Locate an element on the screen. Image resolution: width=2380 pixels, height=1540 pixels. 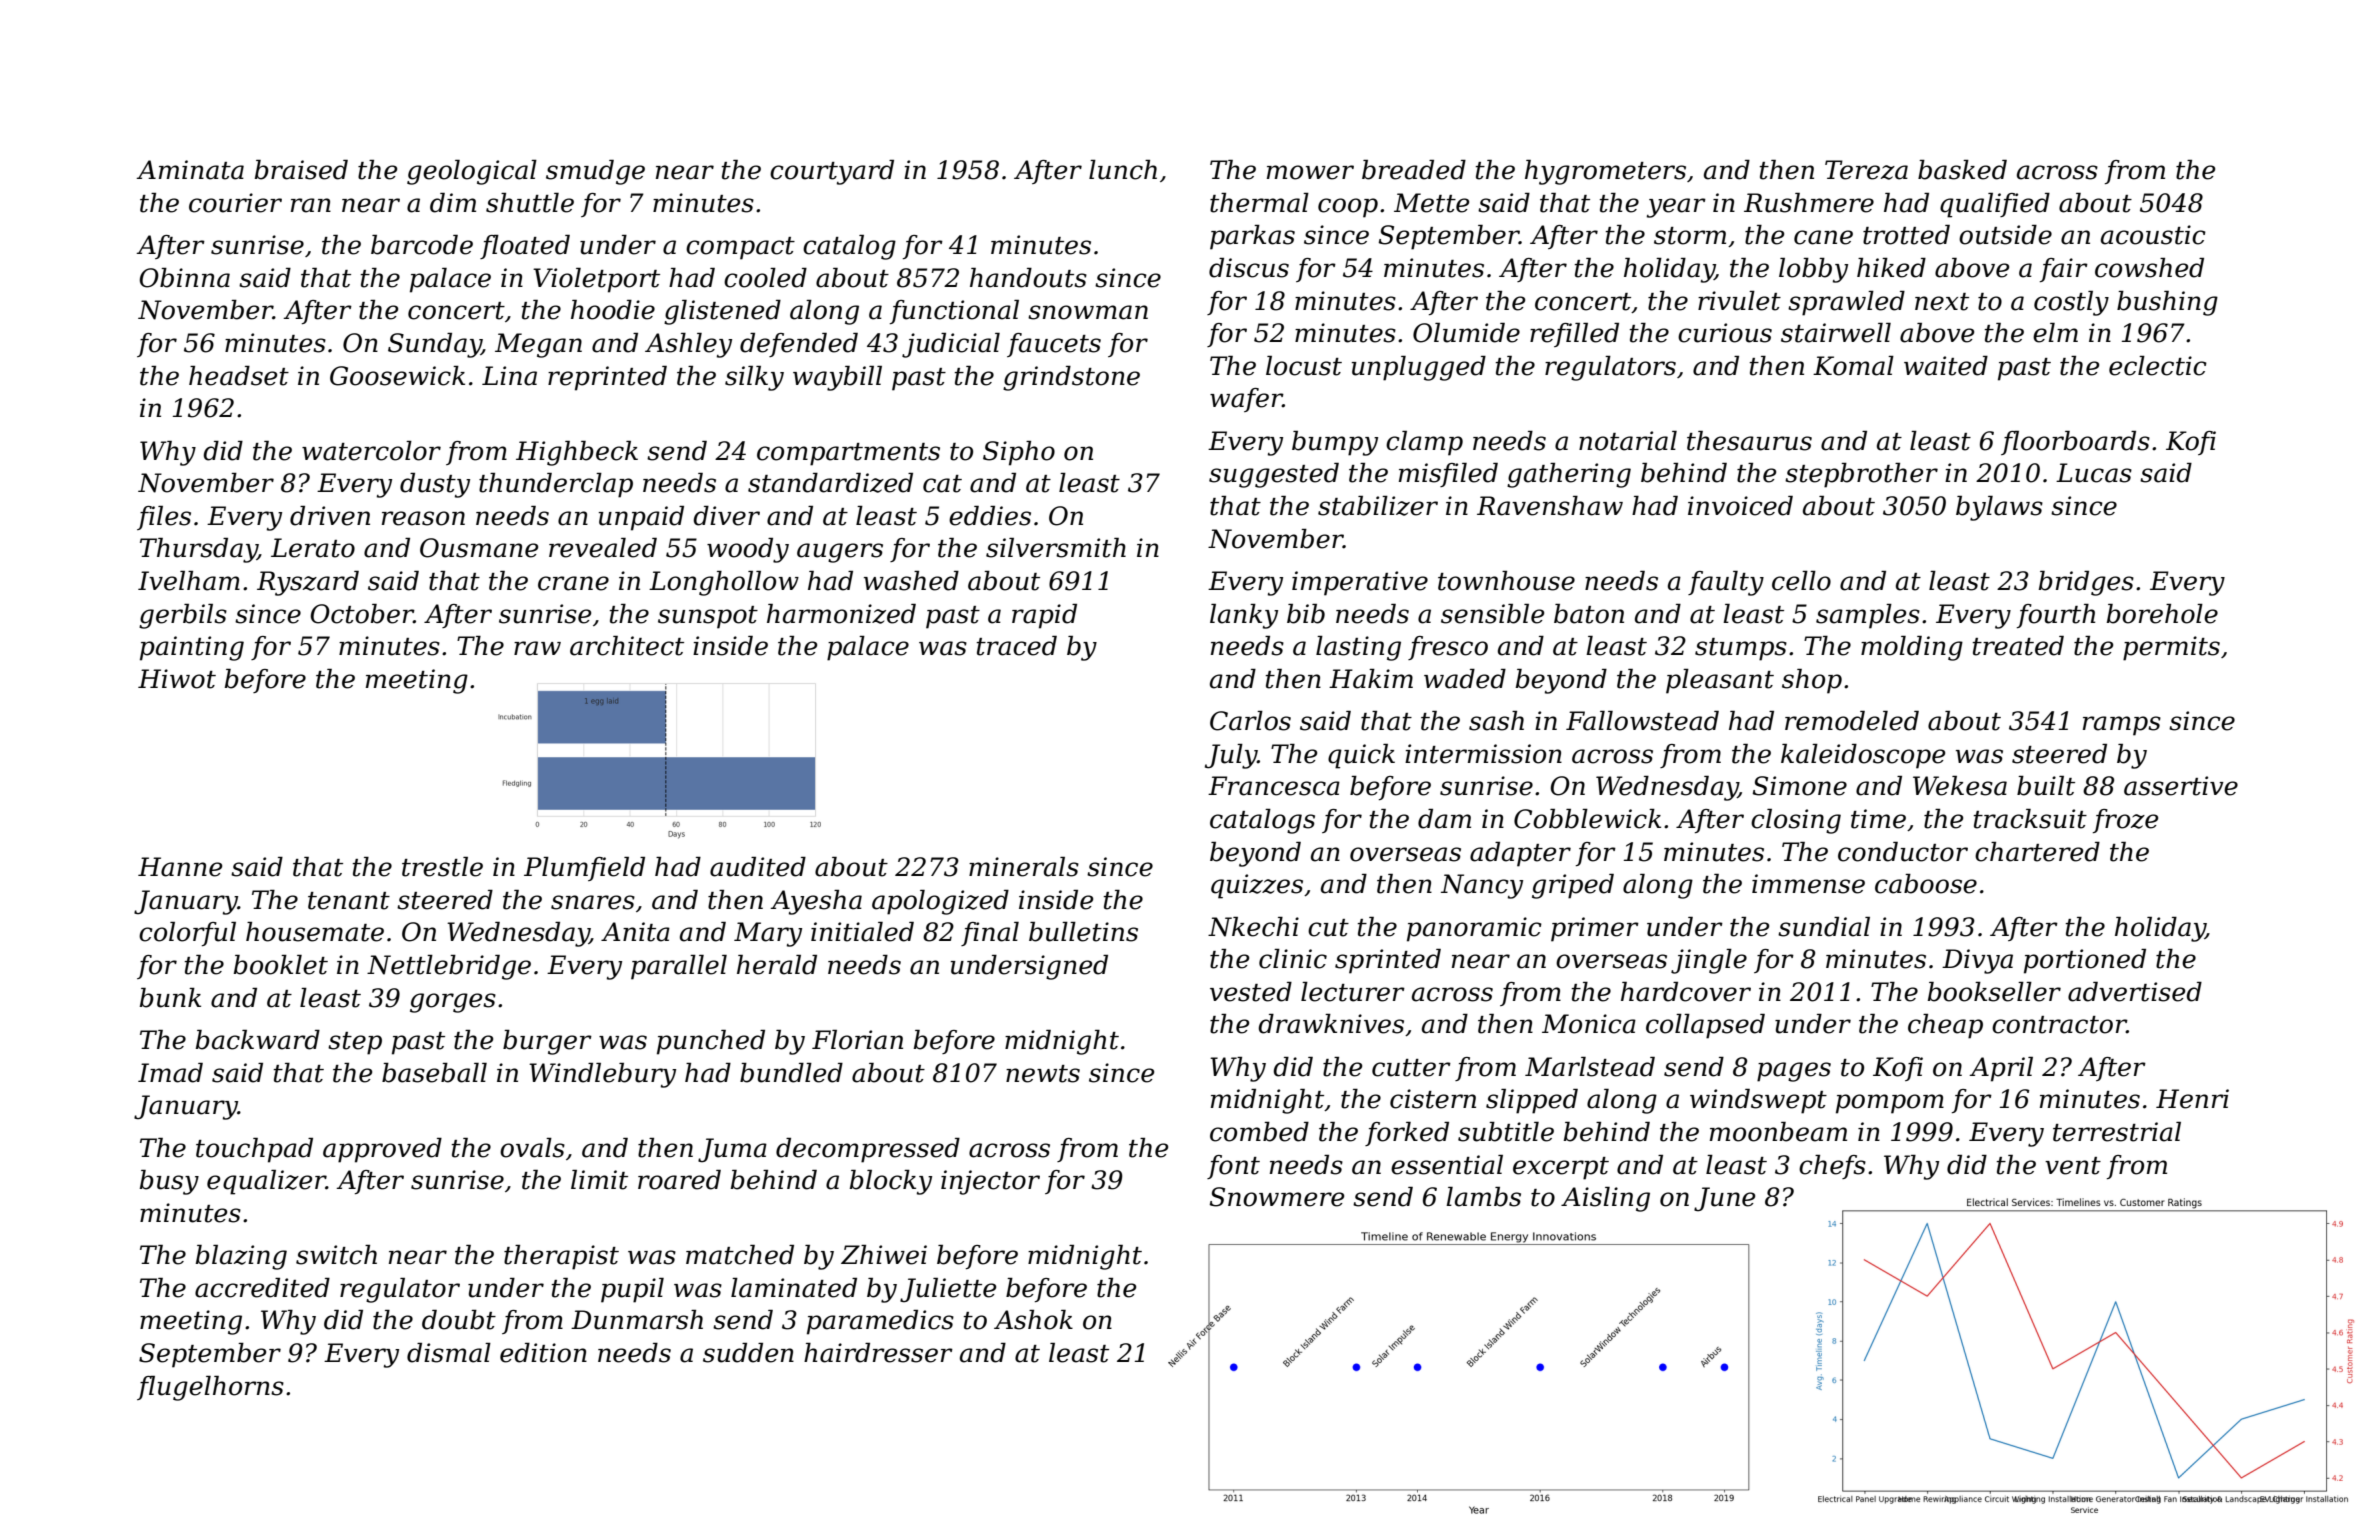
basked is located at coordinates (1962, 170).
